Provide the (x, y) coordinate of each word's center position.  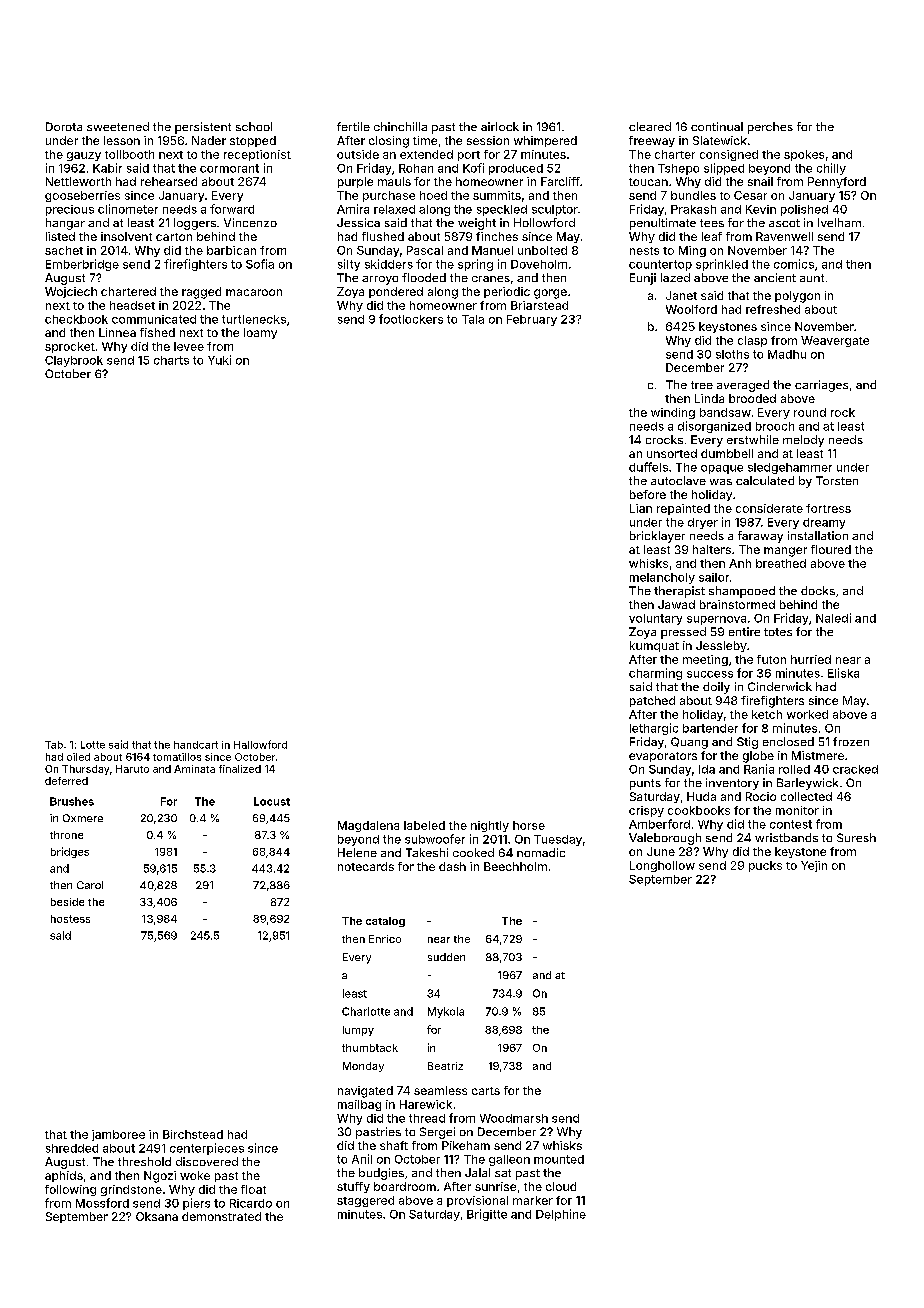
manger (785, 552)
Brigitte (487, 1215)
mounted (559, 1159)
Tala (473, 319)
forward (232, 209)
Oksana (157, 1216)
